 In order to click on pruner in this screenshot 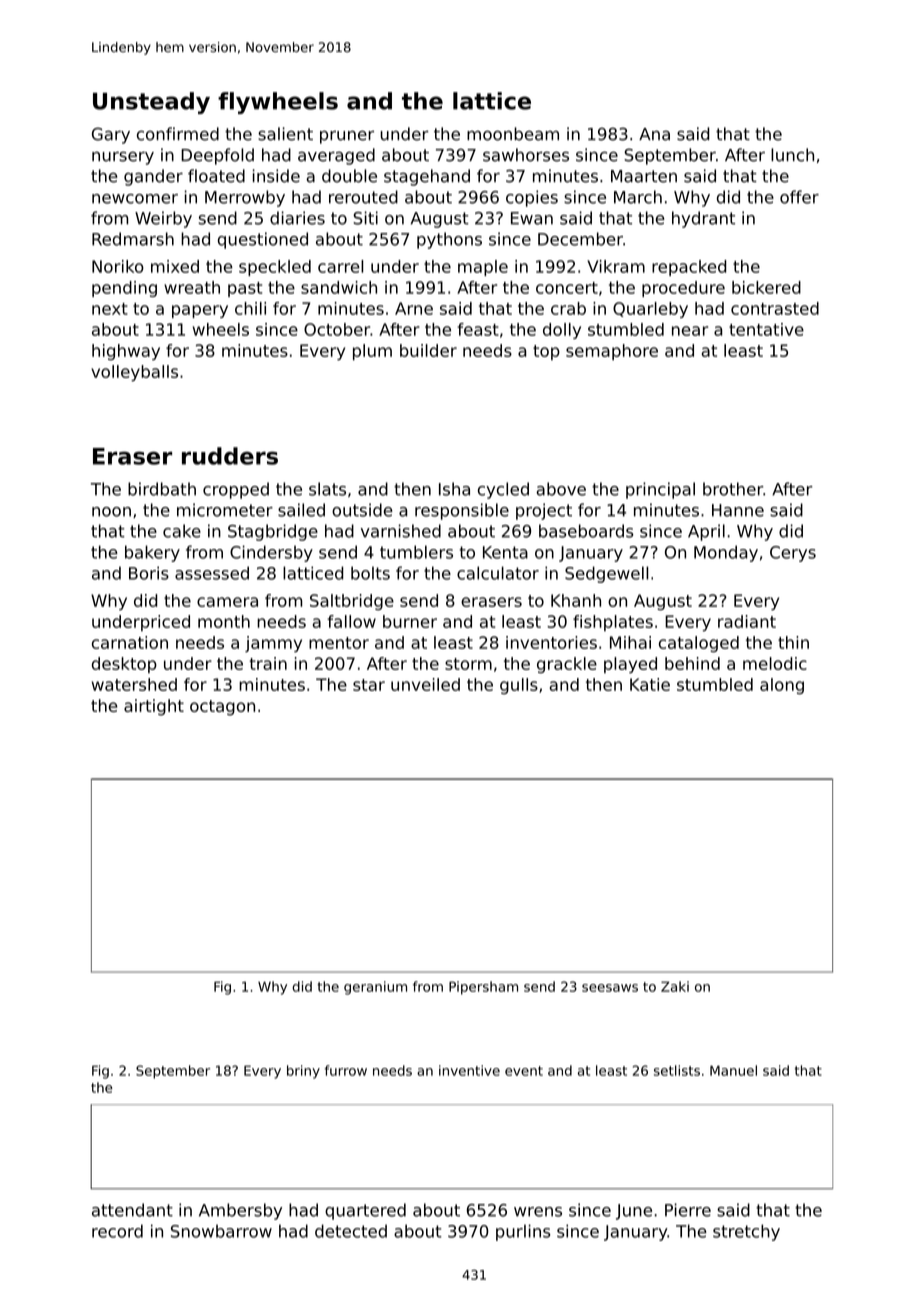, I will do `click(347, 137)`.
